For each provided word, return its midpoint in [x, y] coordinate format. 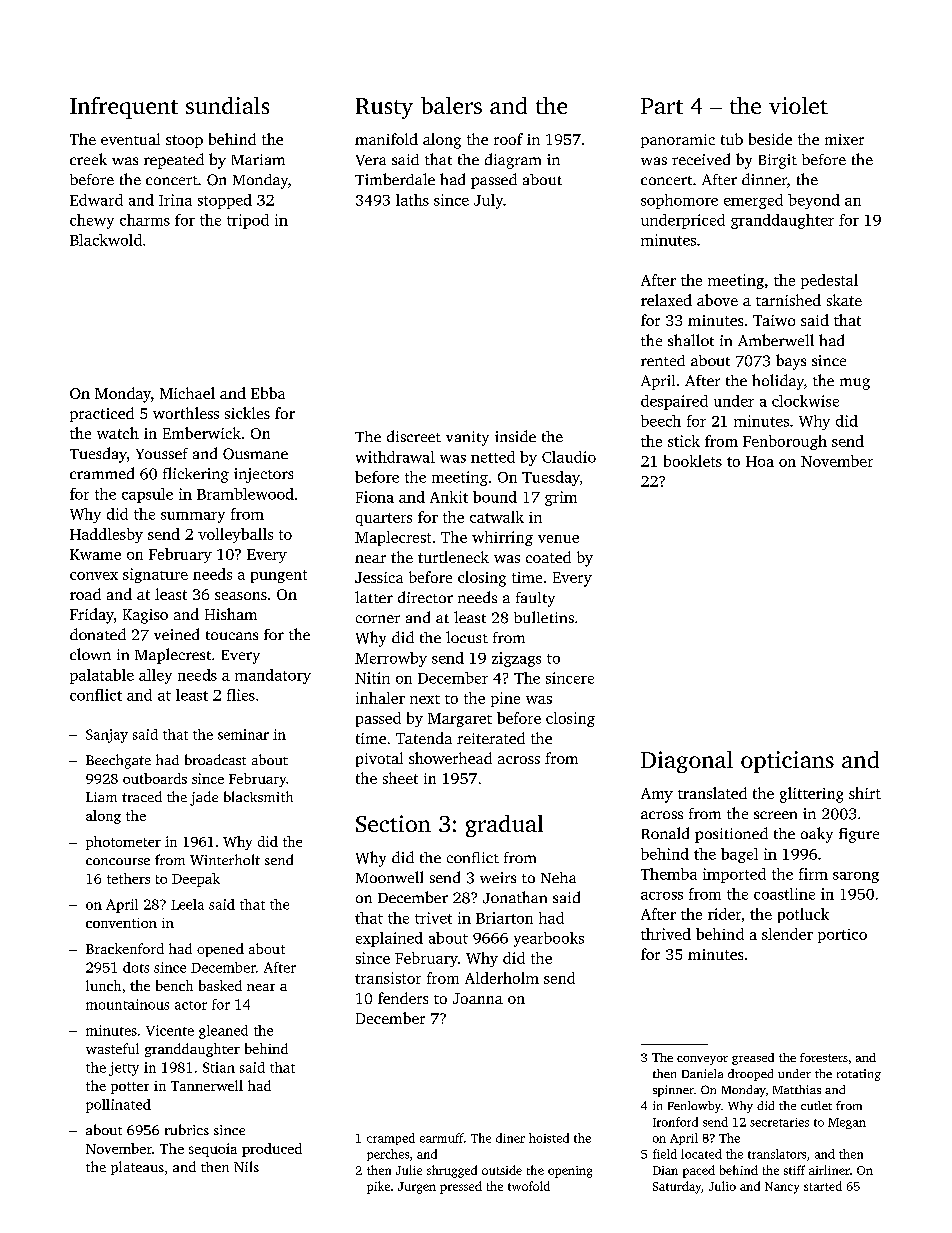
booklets [693, 461]
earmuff [442, 1138]
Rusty [384, 108]
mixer [844, 139]
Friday [92, 616]
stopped [225, 201]
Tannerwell [207, 1085]
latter [374, 597]
